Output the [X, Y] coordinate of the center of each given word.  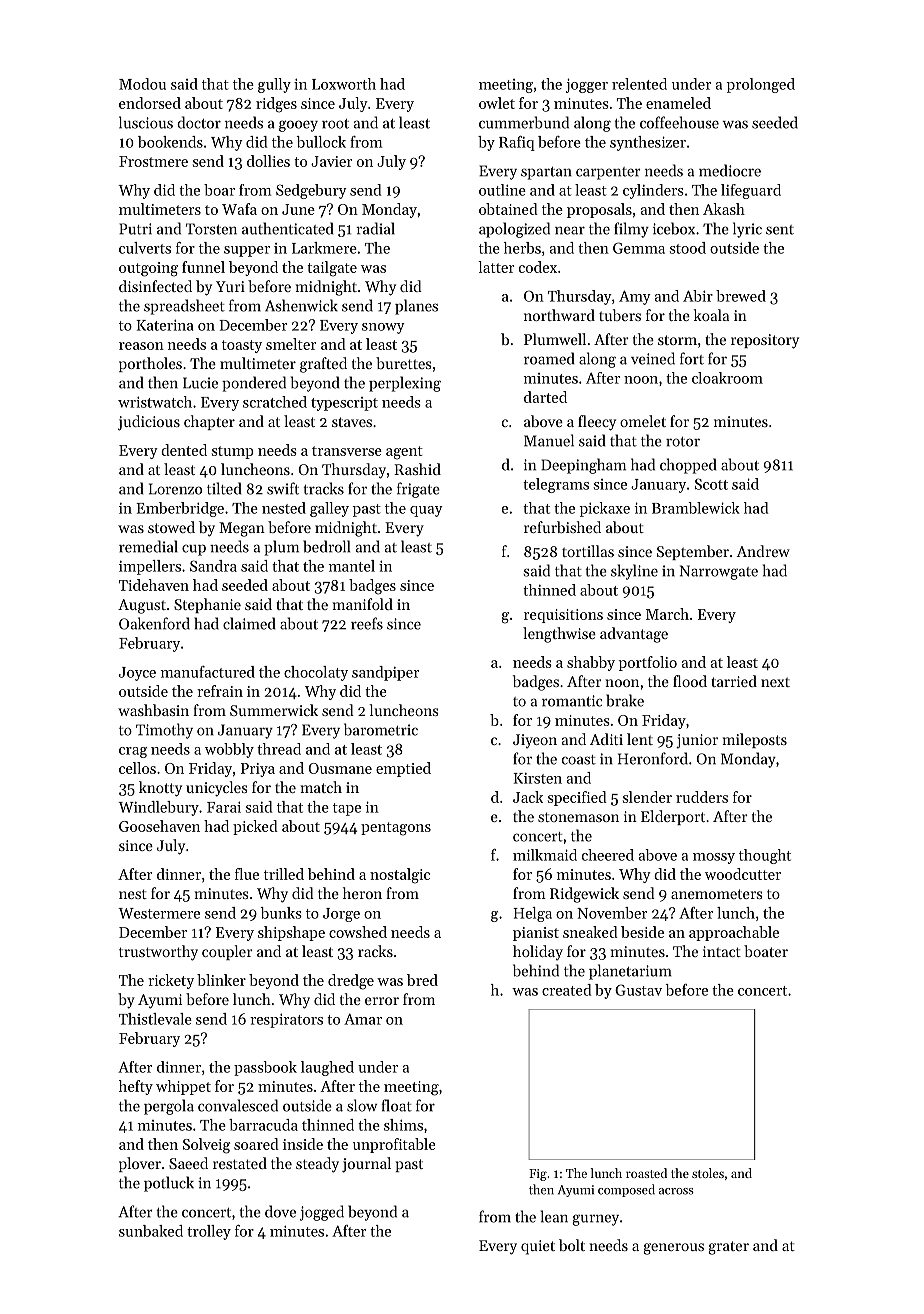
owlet [497, 103]
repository [765, 341]
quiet [538, 1247]
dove [280, 1211]
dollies [268, 161]
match [321, 787]
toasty [242, 346]
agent [404, 453]
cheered [608, 855]
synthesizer [648, 143]
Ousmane [340, 768]
